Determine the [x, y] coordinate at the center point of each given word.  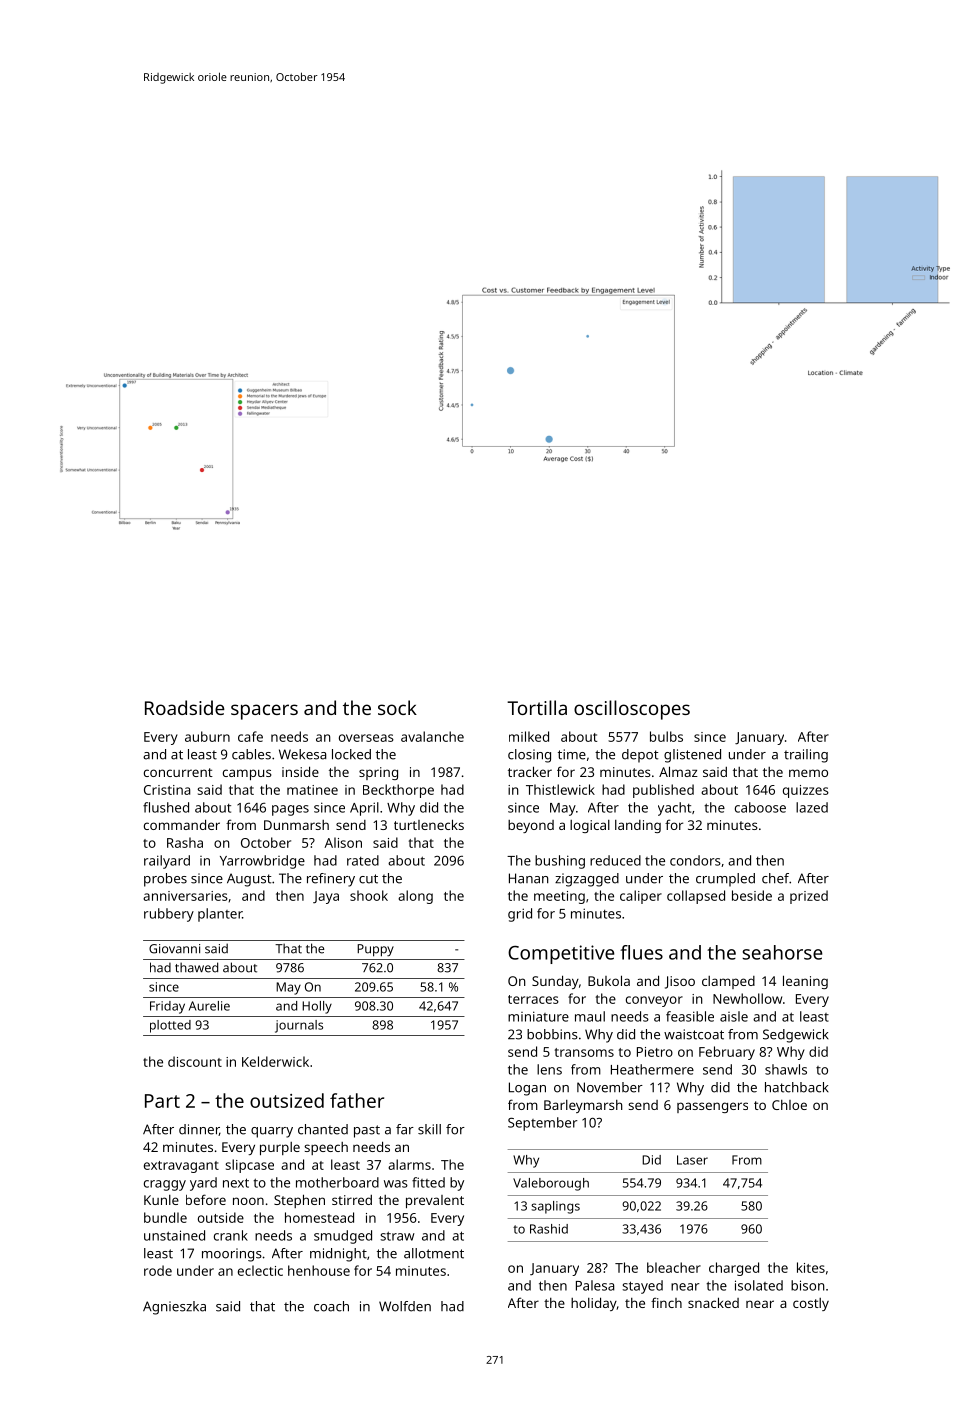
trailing [806, 756]
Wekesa [302, 754]
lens [549, 1069]
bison [808, 1285]
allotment [434, 1253]
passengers [712, 1107]
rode [158, 1270]
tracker [530, 771]
